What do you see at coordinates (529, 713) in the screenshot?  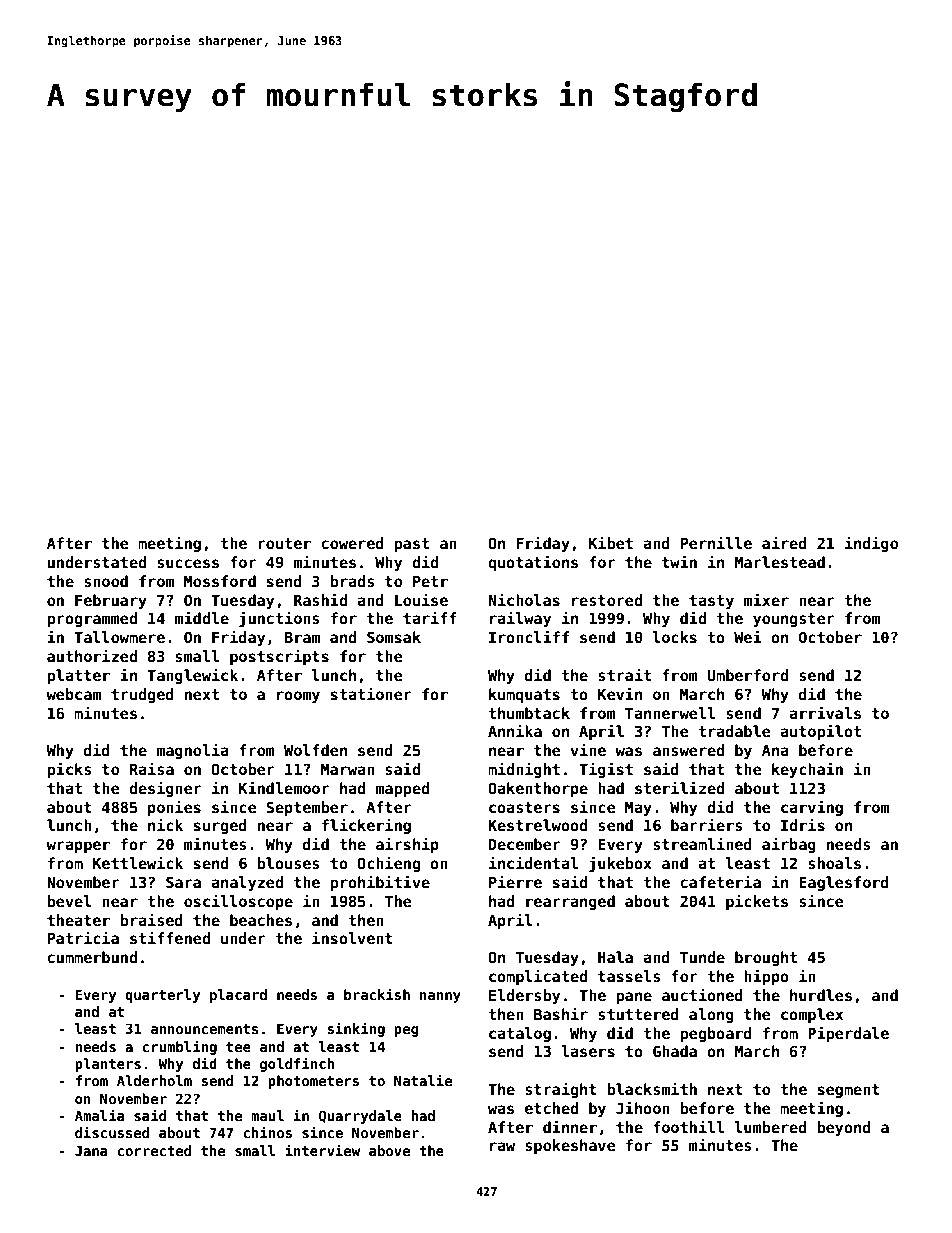 I see `thumbtack` at bounding box center [529, 713].
